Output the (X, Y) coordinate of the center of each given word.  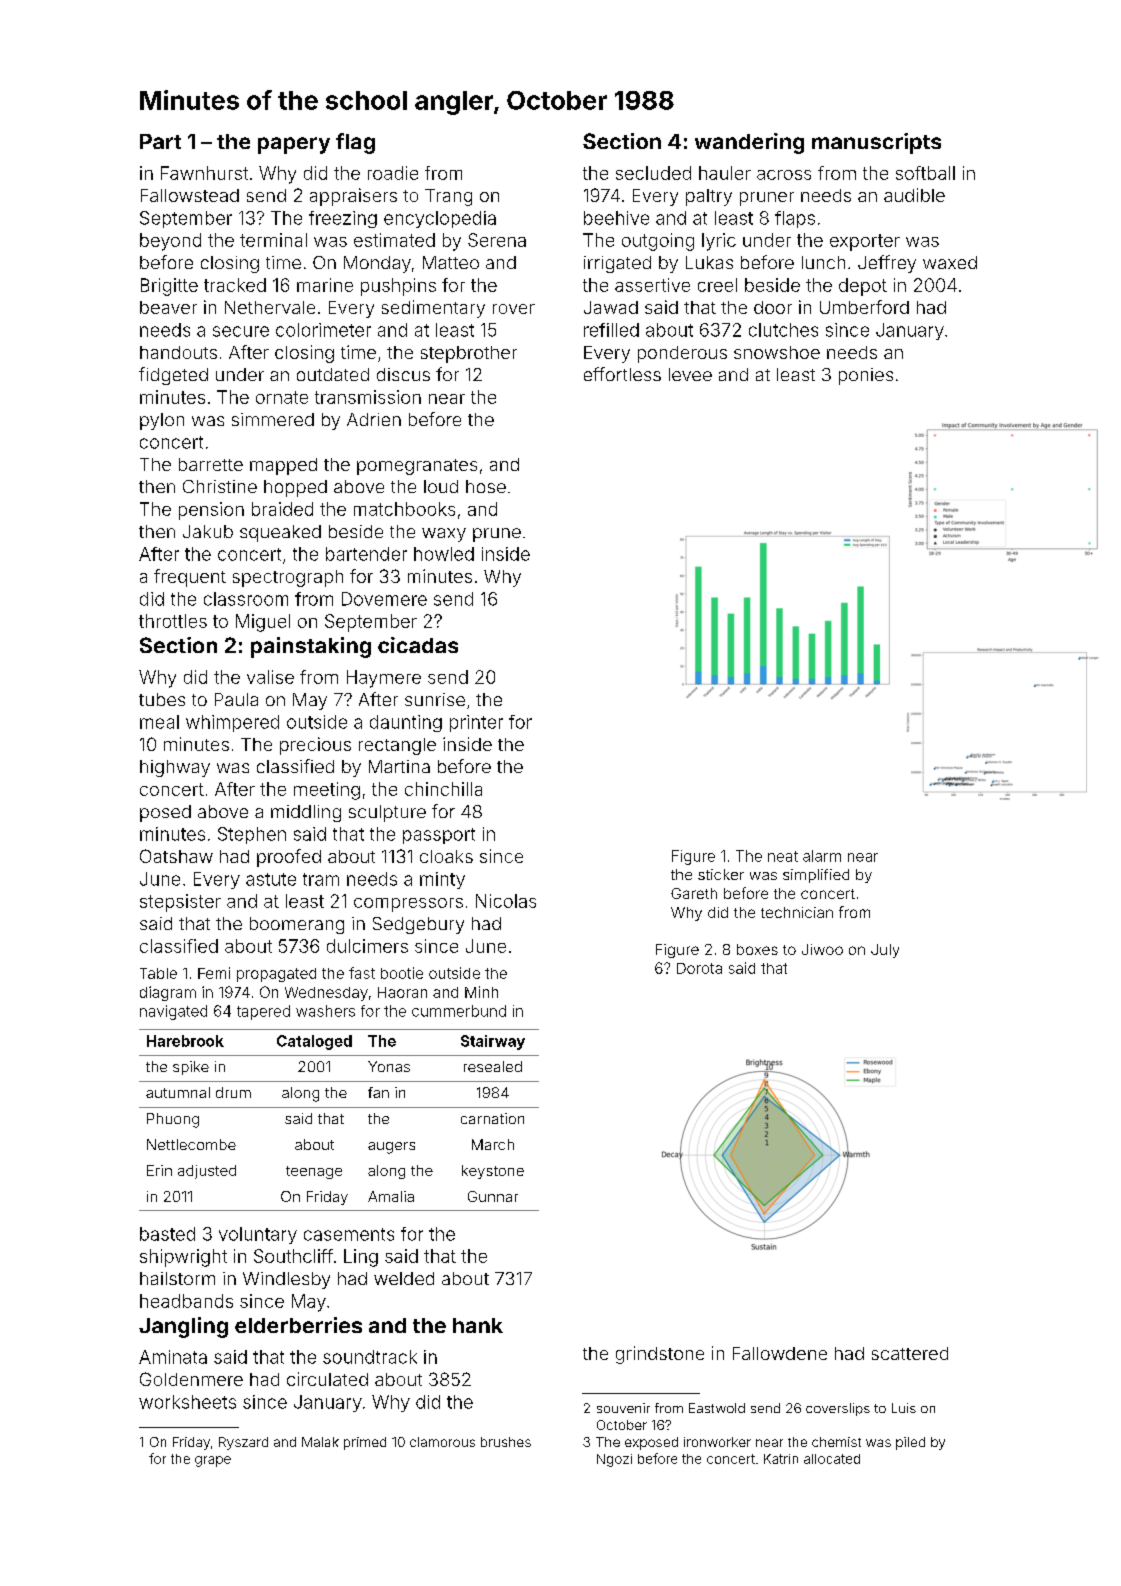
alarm (822, 856)
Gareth (694, 893)
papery (294, 145)
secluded (653, 173)
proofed (289, 858)
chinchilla (443, 789)
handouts (178, 352)
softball (925, 173)
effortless (622, 374)
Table (158, 973)
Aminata (173, 1357)
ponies (866, 376)
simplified (816, 876)
